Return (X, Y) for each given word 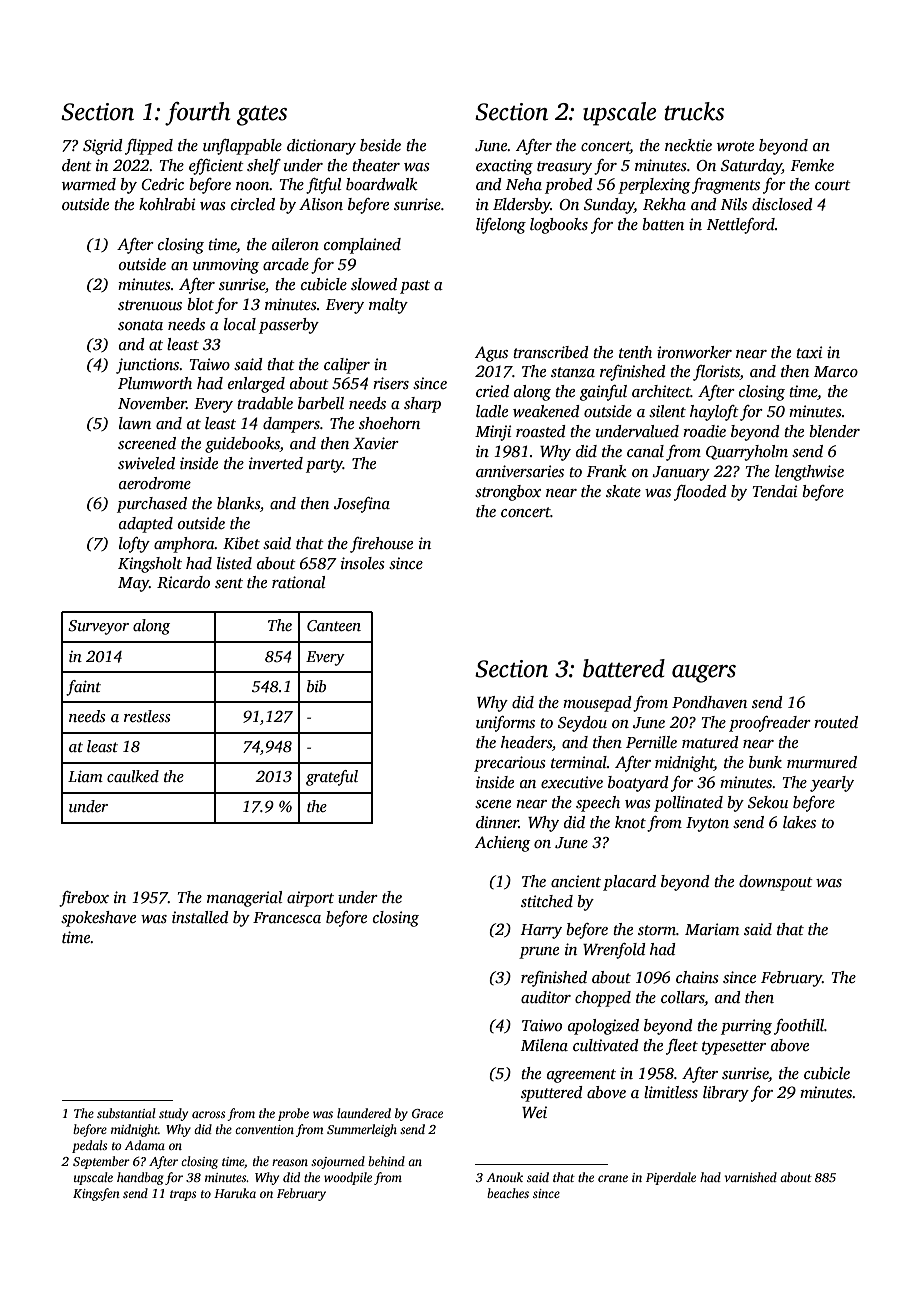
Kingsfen (96, 1194)
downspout (776, 883)
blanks (238, 503)
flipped (149, 147)
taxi (809, 352)
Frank (607, 471)
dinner (497, 822)
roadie (704, 431)
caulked (133, 776)
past (415, 287)
